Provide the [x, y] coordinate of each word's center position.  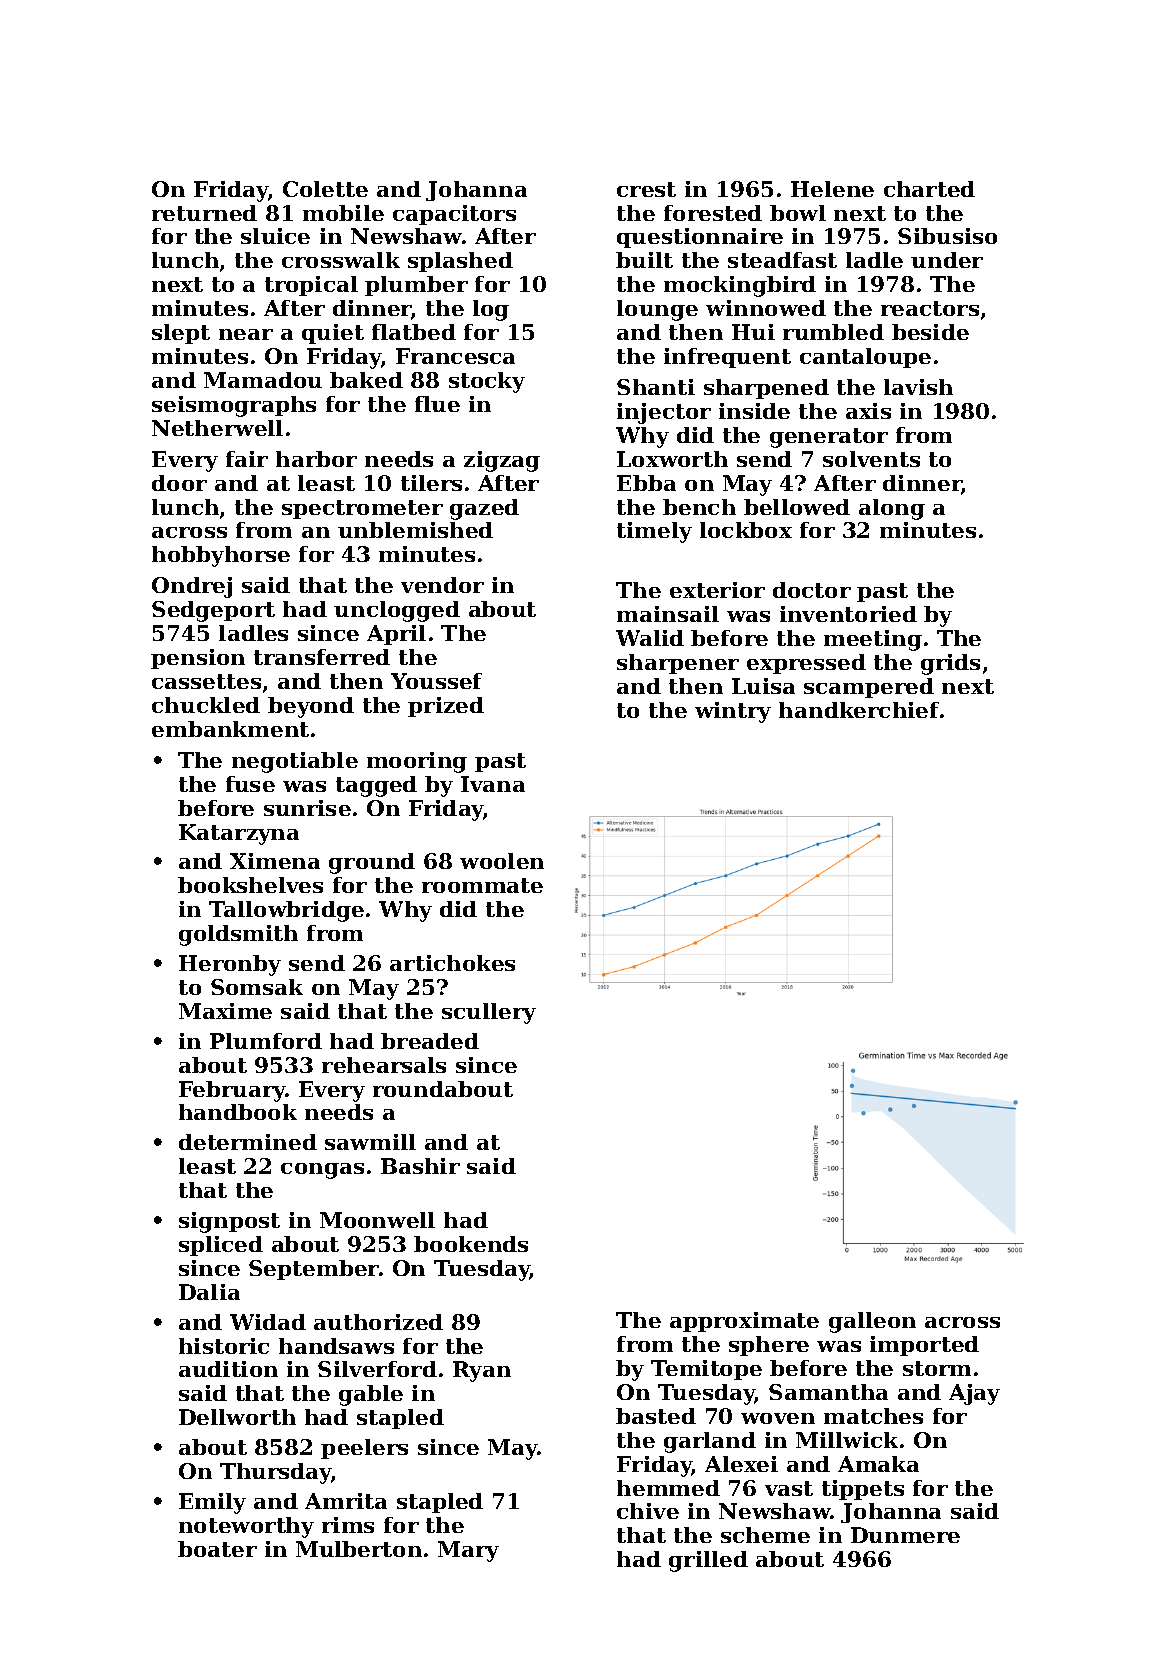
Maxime [225, 1011]
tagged [376, 786]
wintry [733, 712]
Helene [832, 189]
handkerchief [859, 710]
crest [646, 189]
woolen [502, 861]
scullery [489, 1013]
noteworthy [246, 1527]
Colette [325, 189]
